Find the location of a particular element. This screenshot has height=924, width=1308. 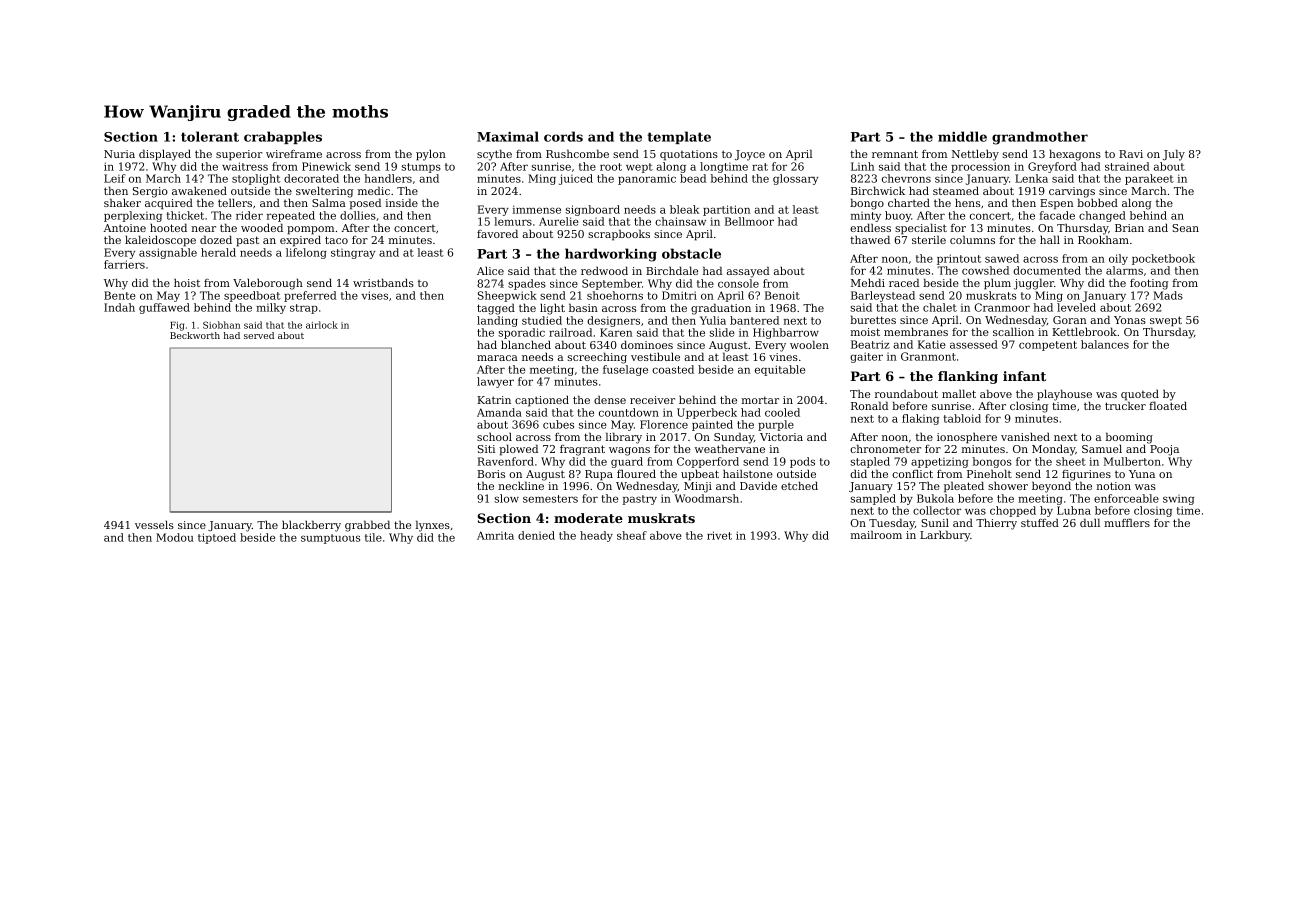

sumptuous is located at coordinates (330, 539).
